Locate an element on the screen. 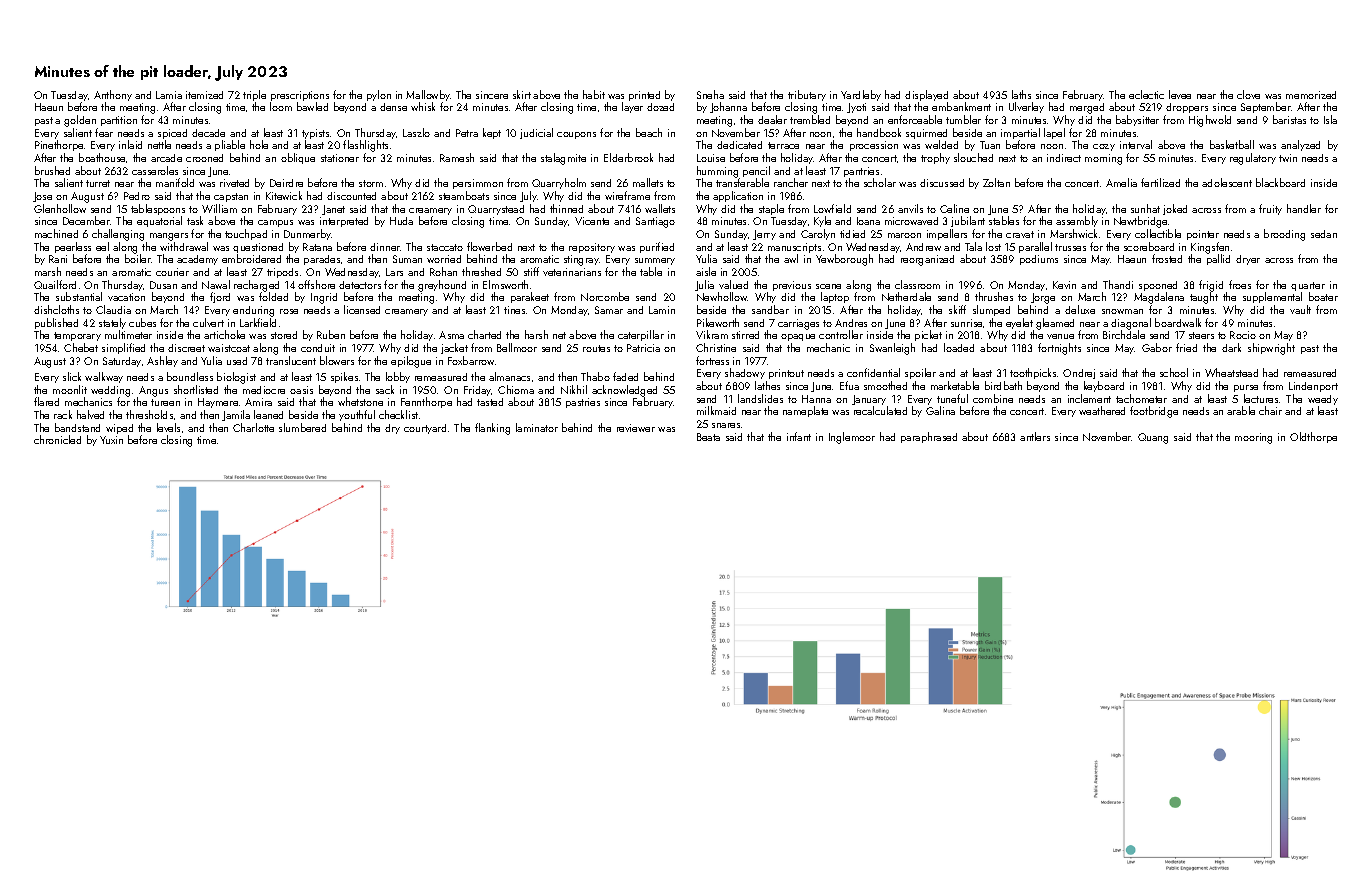  flashlights is located at coordinates (365, 146).
